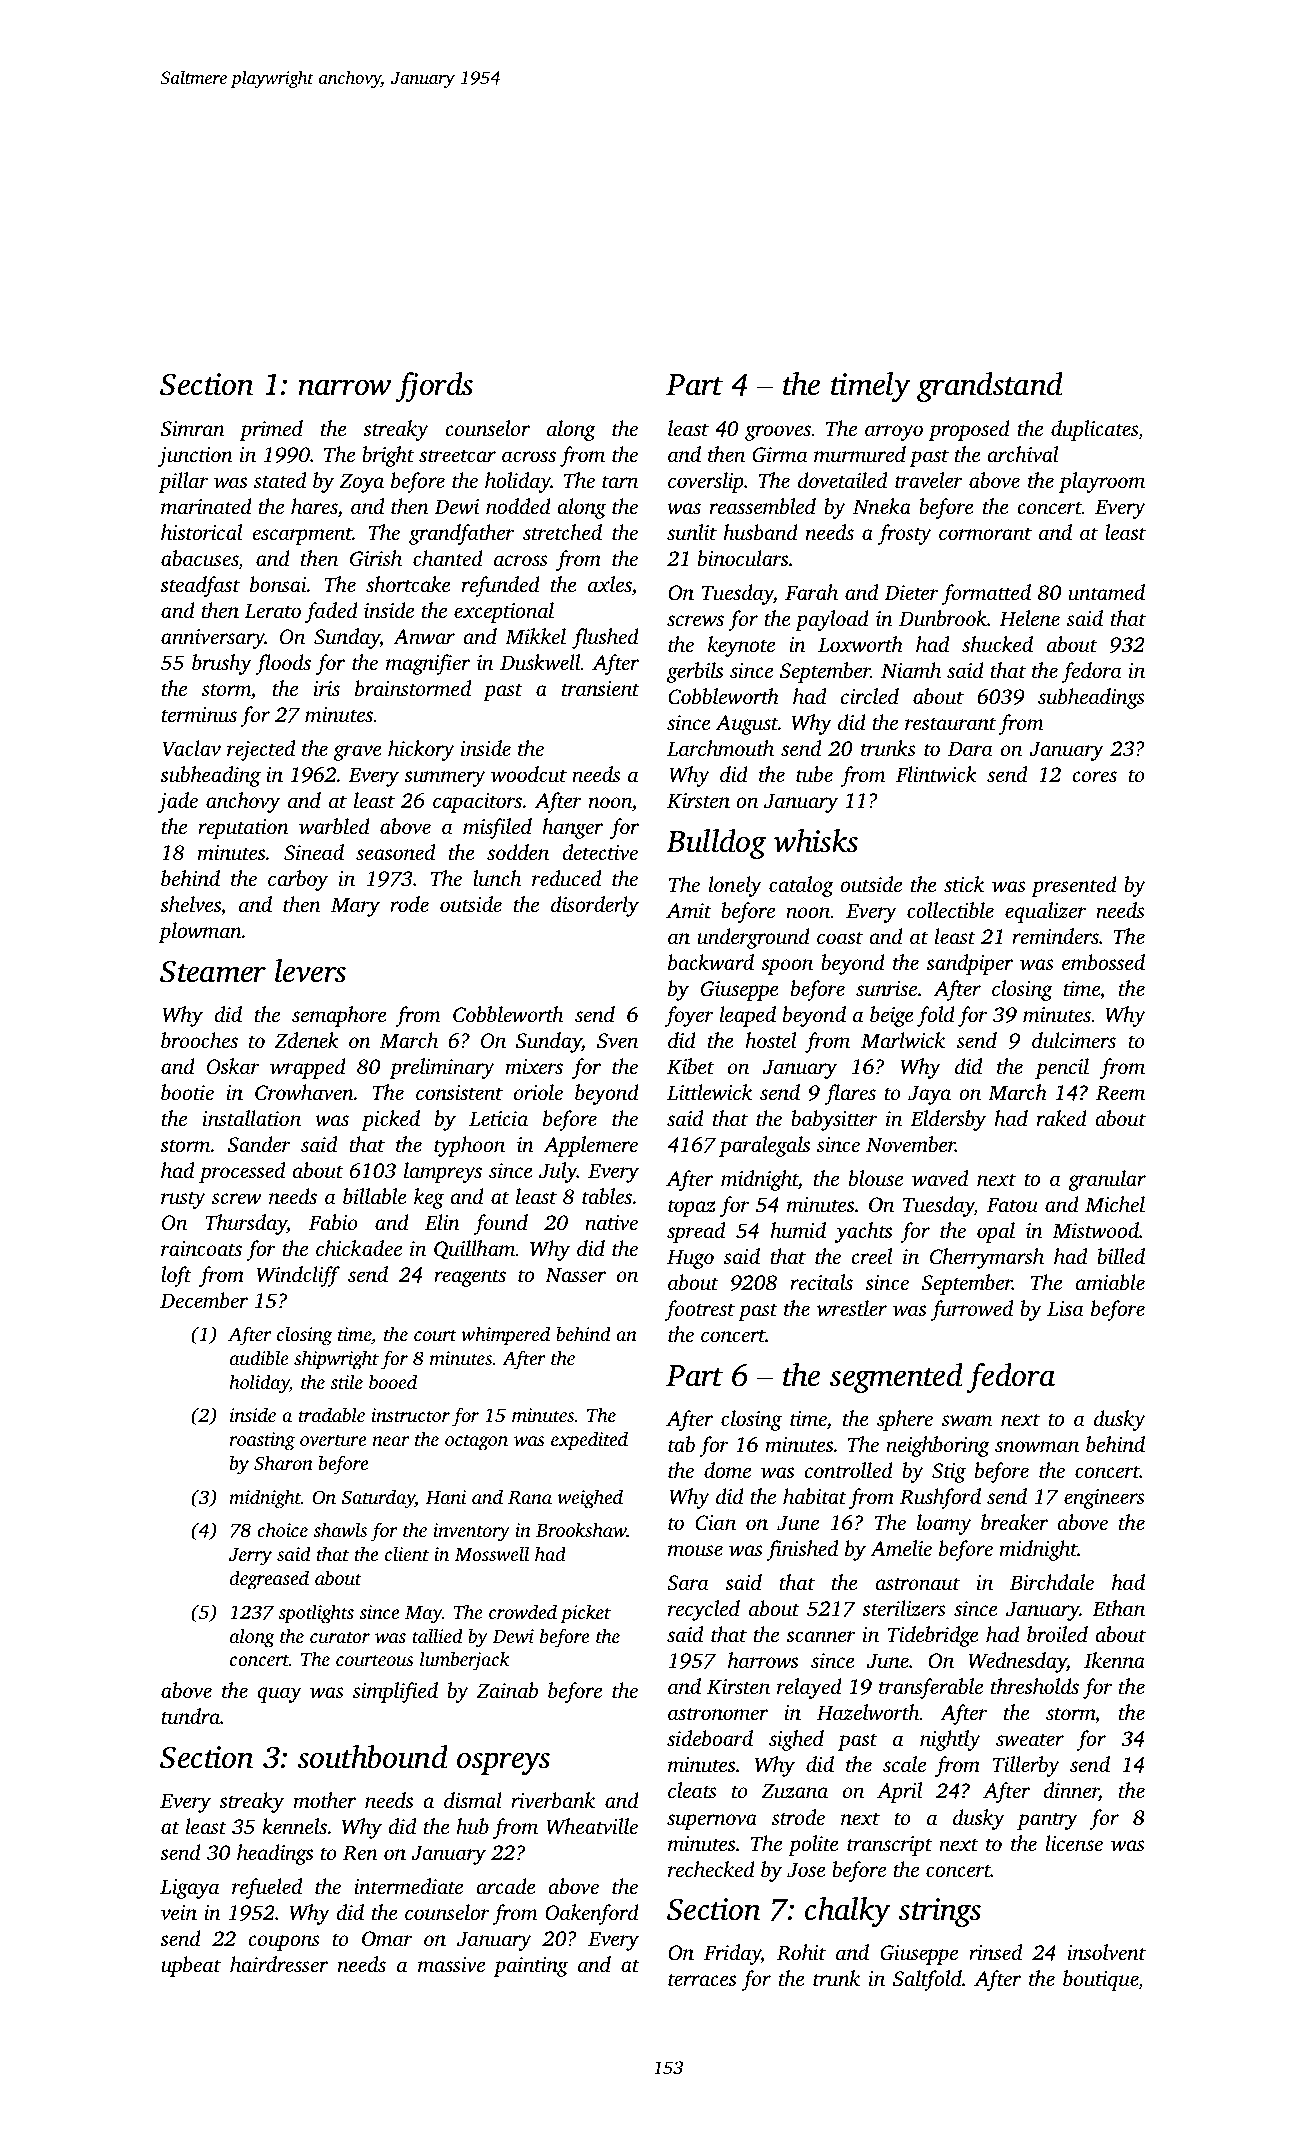  What do you see at coordinates (451, 1964) in the screenshot?
I see `massive` at bounding box center [451, 1964].
